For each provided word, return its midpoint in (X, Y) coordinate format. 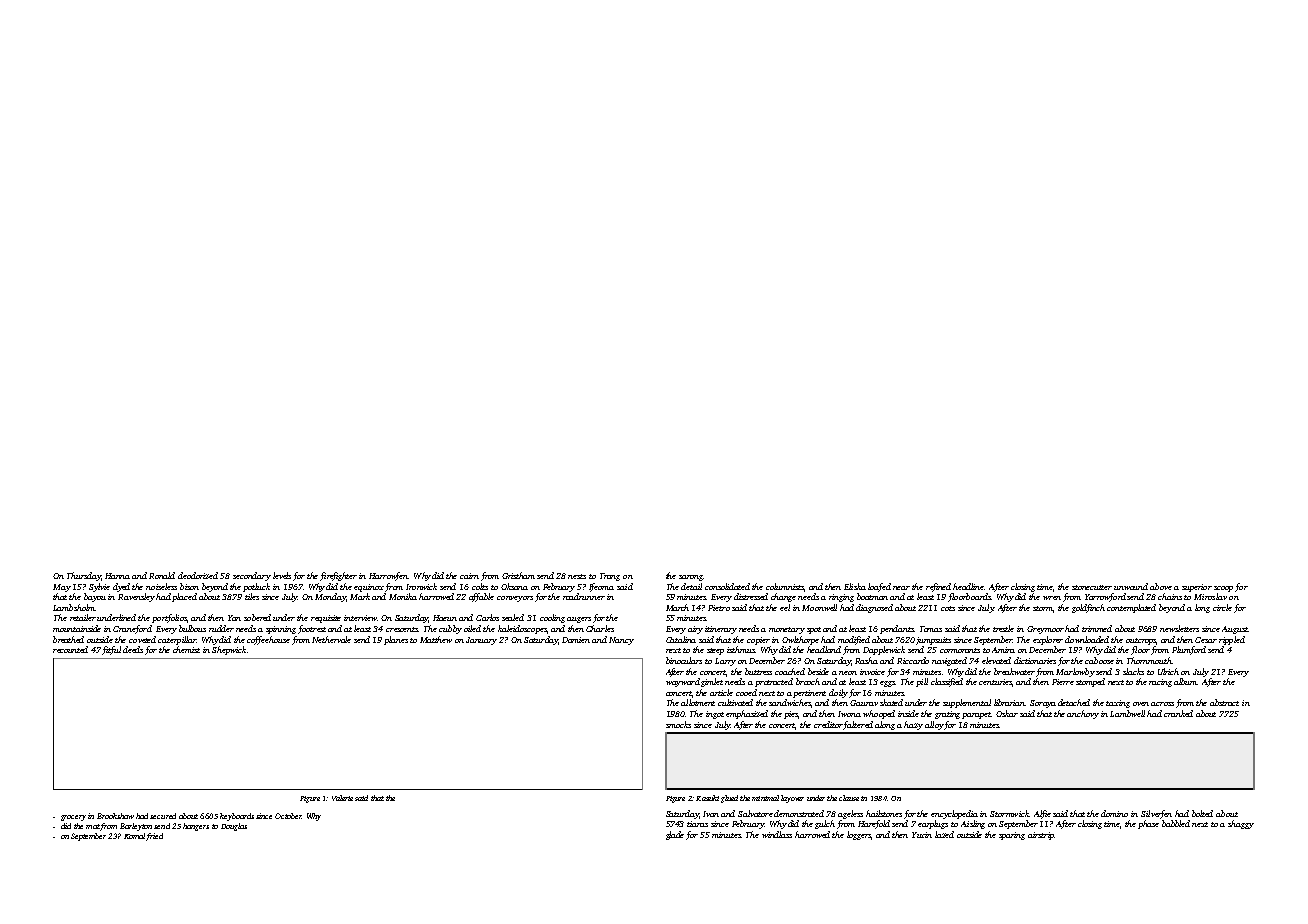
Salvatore (755, 813)
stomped (1090, 682)
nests (577, 576)
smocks (678, 724)
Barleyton (136, 827)
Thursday (84, 576)
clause (849, 798)
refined (938, 587)
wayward (683, 682)
